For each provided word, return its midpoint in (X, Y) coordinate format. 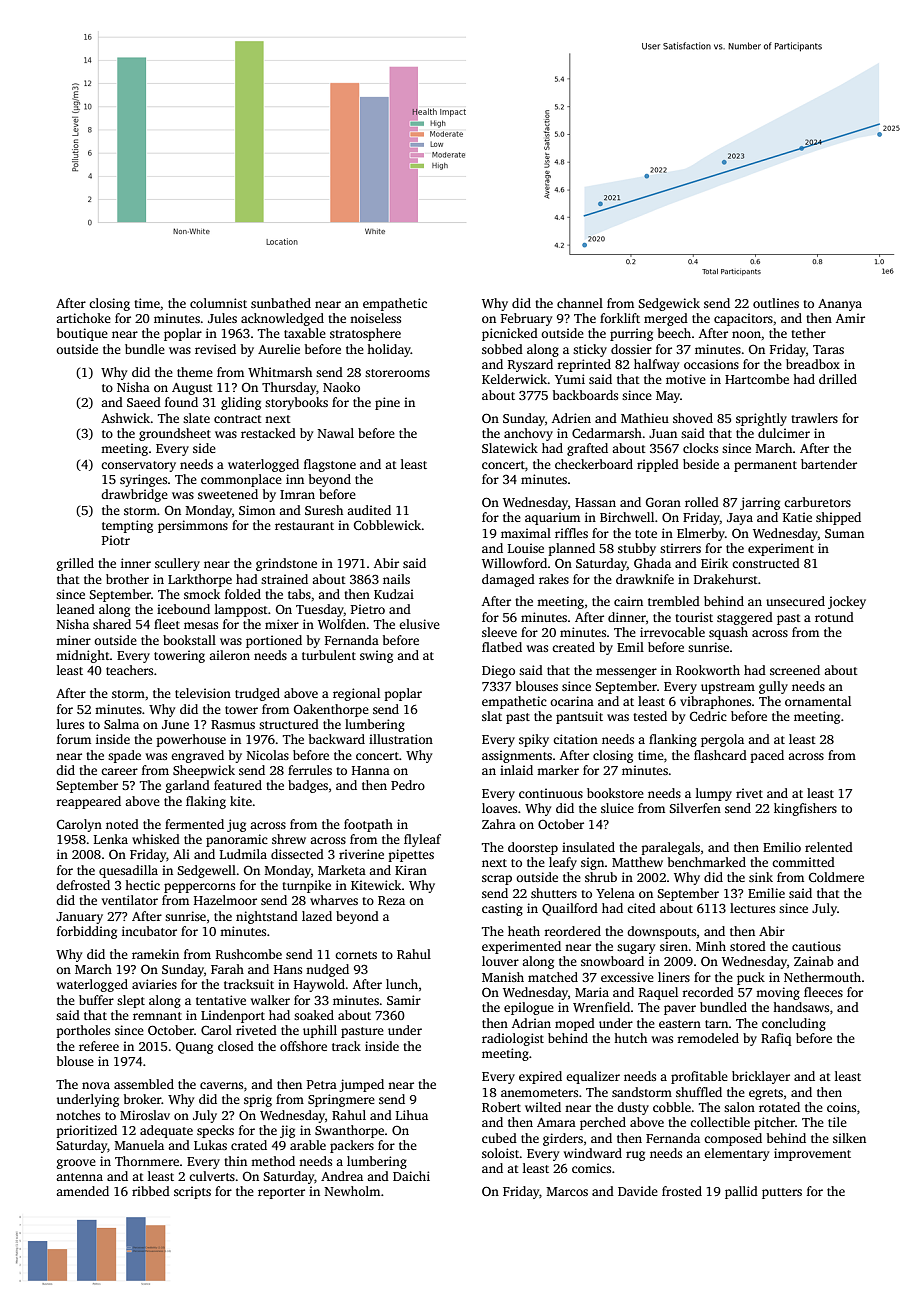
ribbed (151, 1191)
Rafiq (776, 1039)
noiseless (375, 318)
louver (500, 961)
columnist (218, 303)
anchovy (528, 434)
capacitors (743, 319)
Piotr (116, 540)
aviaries (154, 984)
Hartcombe (757, 379)
